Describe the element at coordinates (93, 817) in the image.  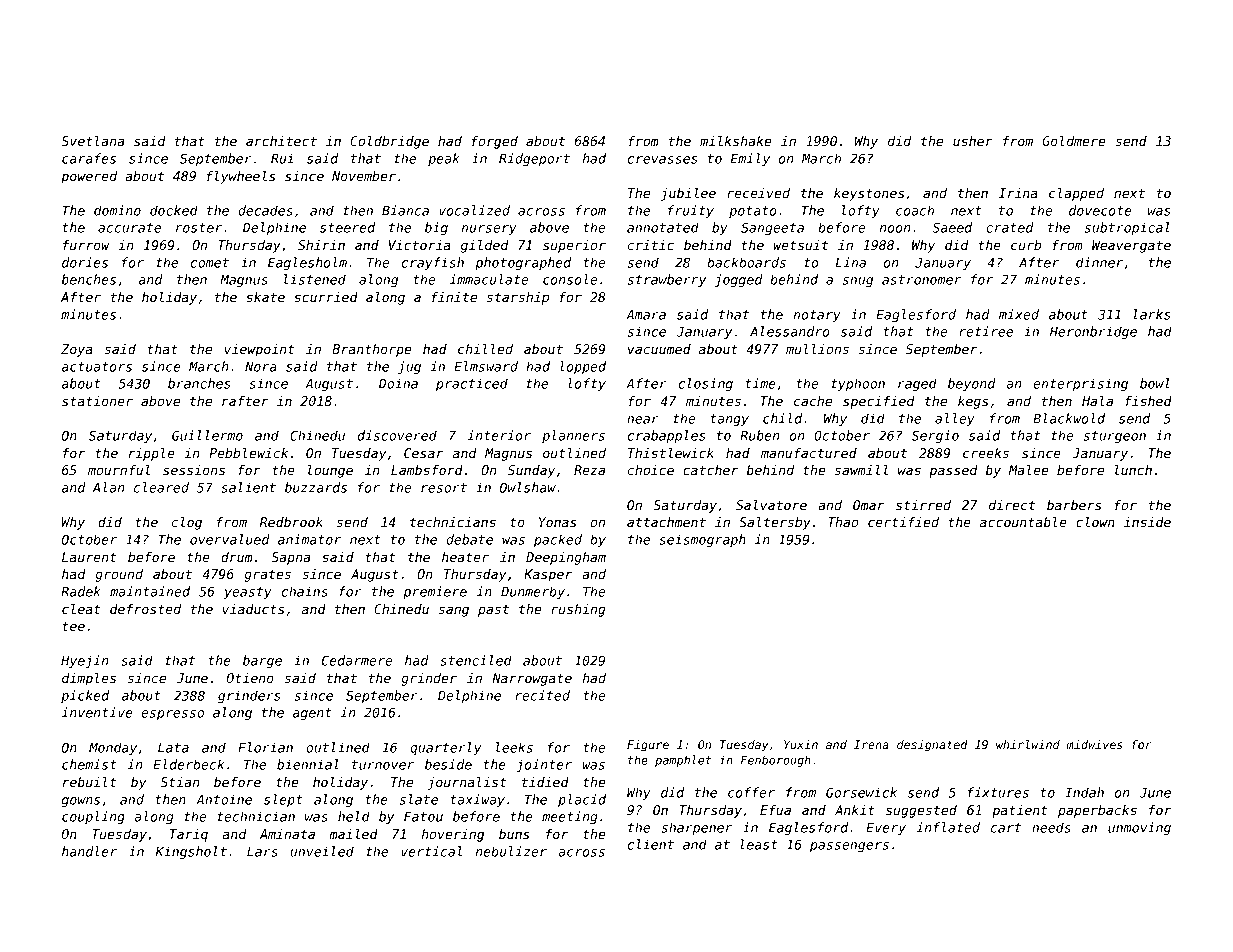
I see `coupling` at that location.
